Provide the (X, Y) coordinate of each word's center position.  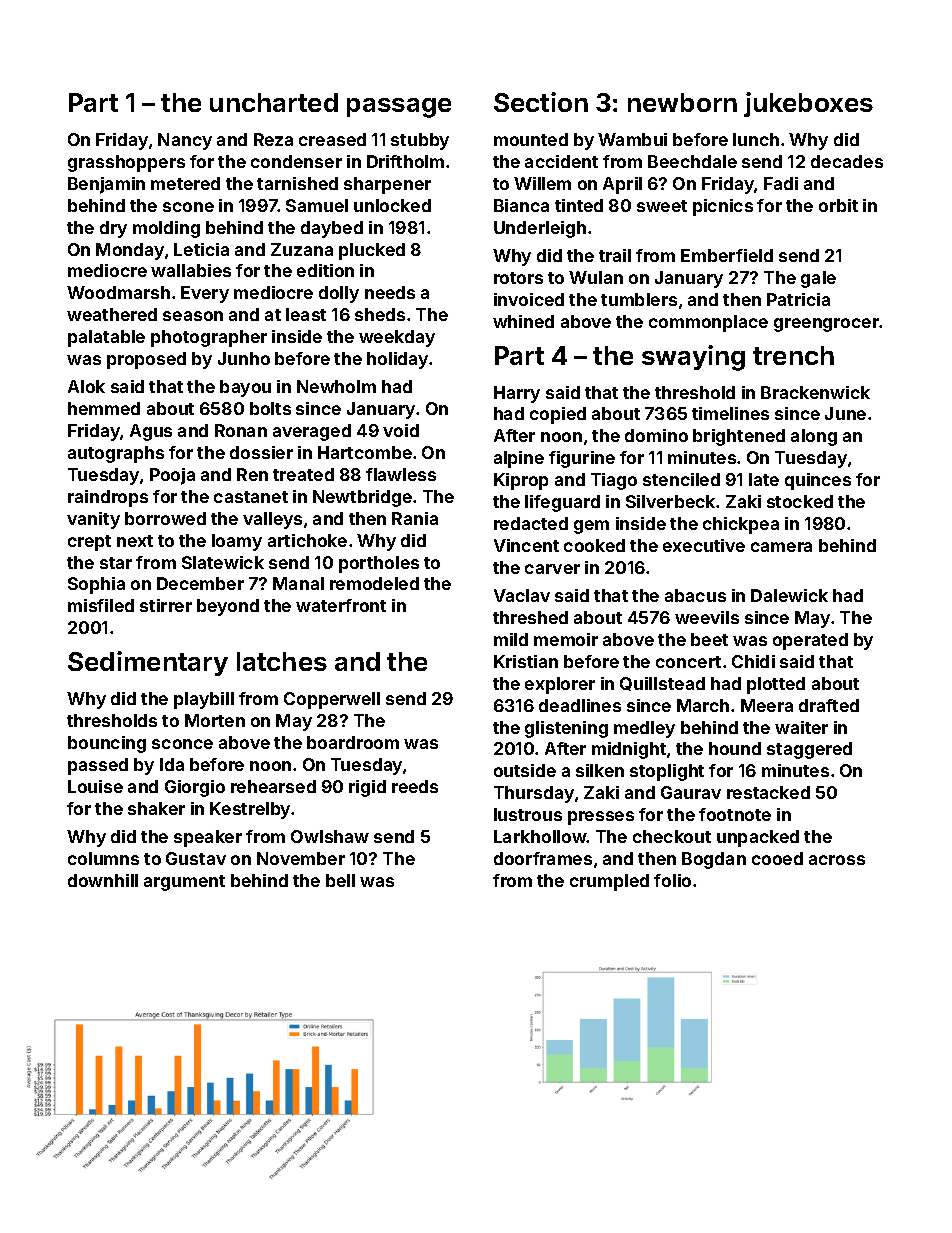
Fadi (781, 183)
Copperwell (332, 700)
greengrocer (826, 325)
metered (185, 183)
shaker (156, 808)
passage (399, 108)
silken (600, 770)
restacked (768, 792)
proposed (146, 360)
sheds (380, 314)
